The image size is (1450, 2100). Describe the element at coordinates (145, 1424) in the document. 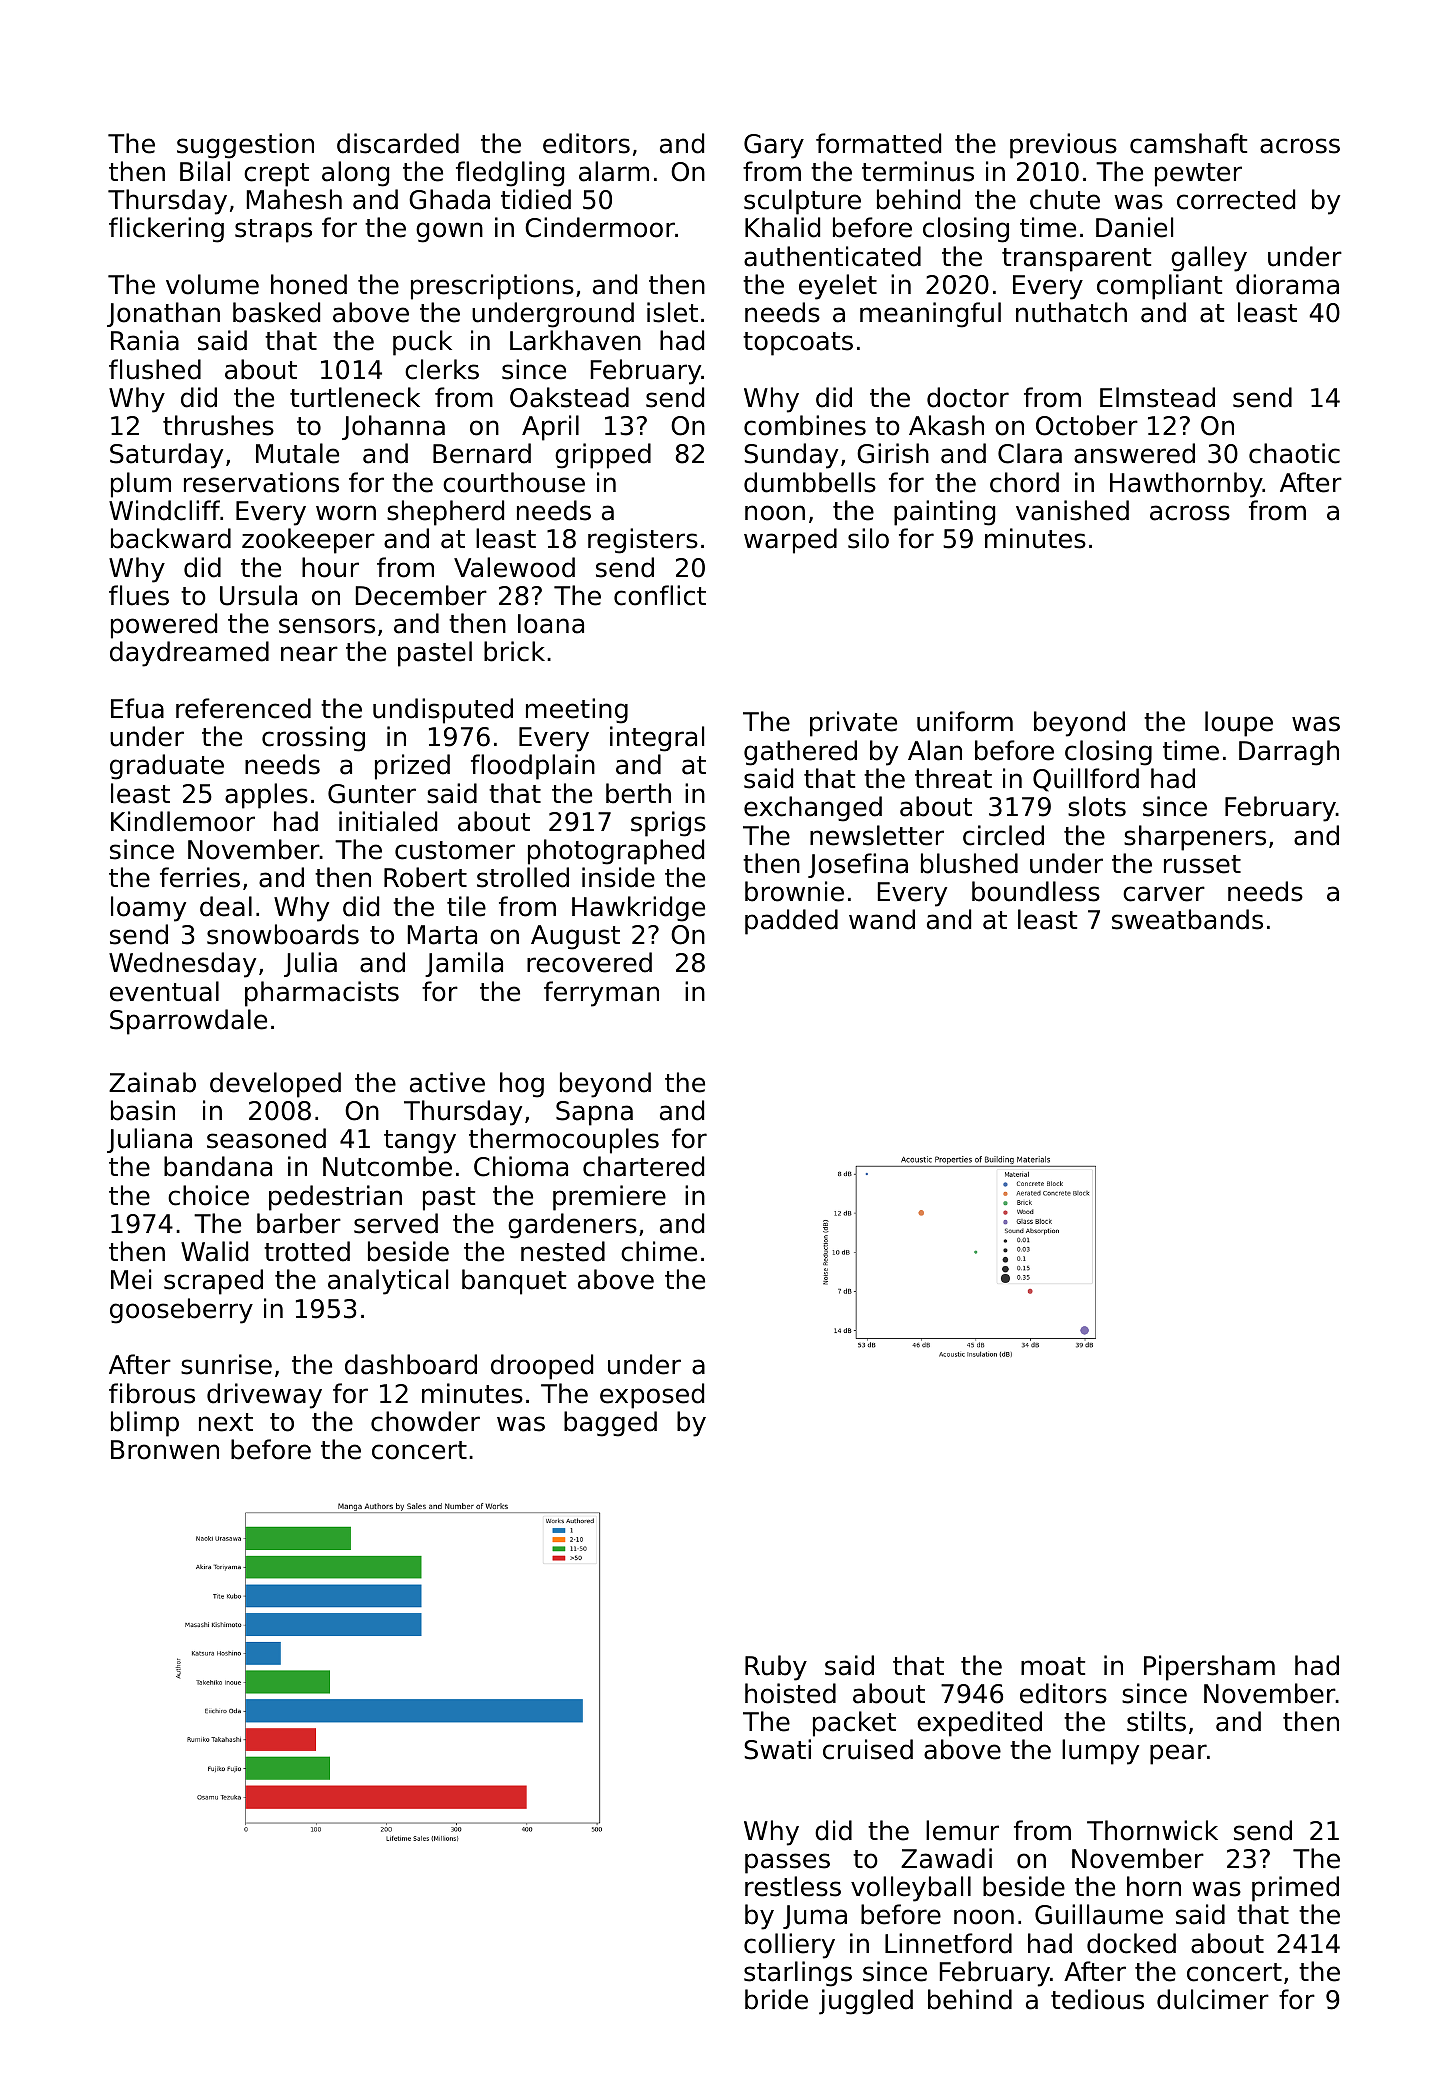

I see `blimp` at that location.
